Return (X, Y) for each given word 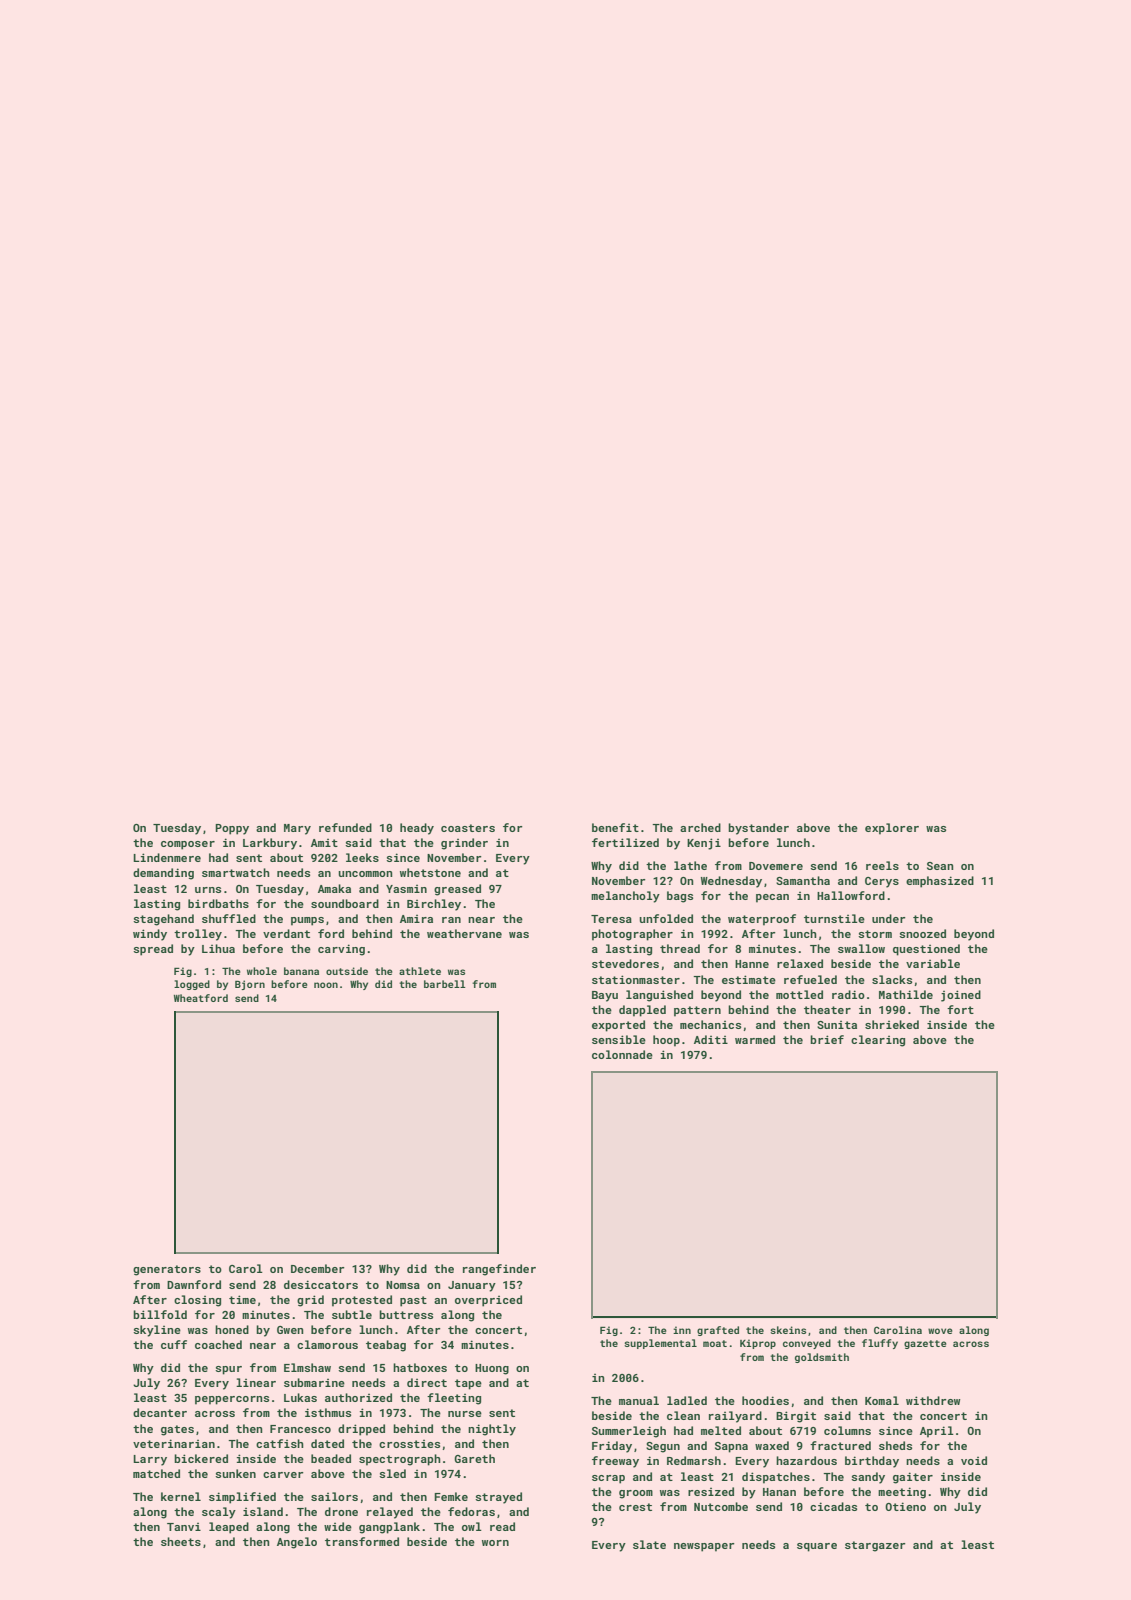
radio (848, 994)
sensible (619, 1039)
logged (192, 985)
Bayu (605, 996)
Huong (492, 1369)
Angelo (297, 1543)
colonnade (622, 1054)
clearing (878, 1041)
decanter (160, 1412)
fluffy (880, 1344)
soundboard (345, 903)
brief (827, 1039)
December (318, 1268)
